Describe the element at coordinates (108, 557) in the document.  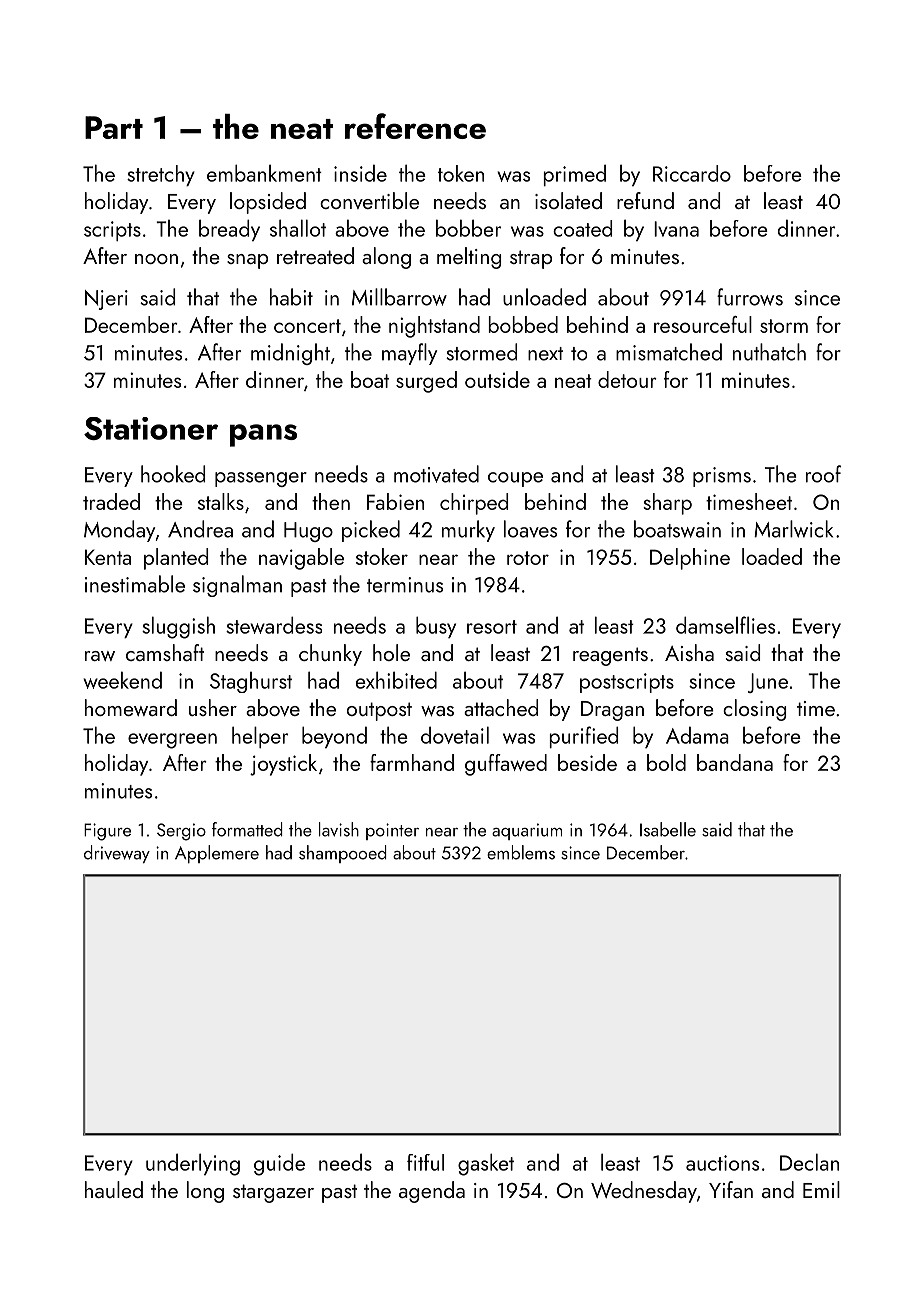
I see `Kenta` at that location.
